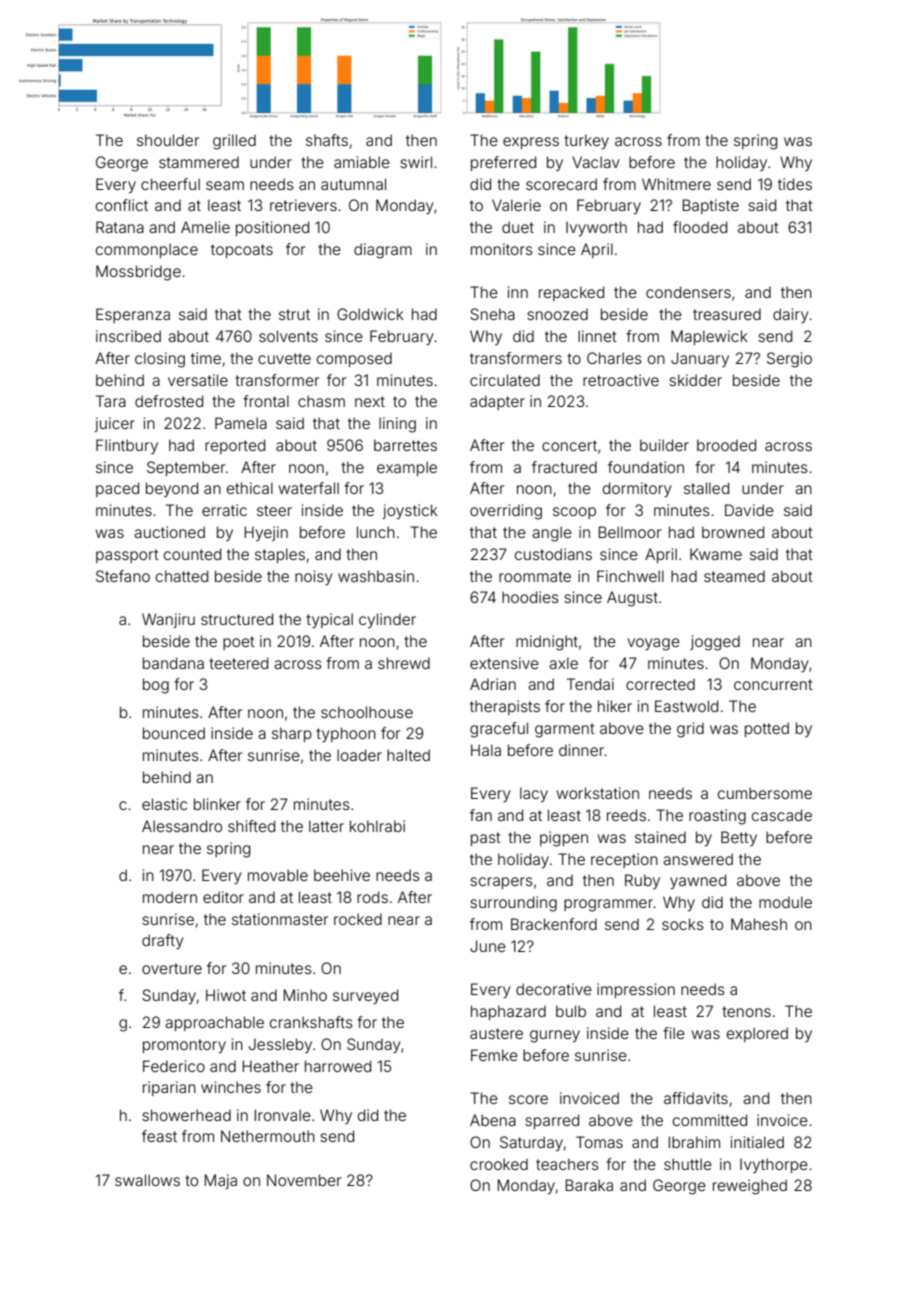 The width and height of the screenshot is (908, 1316). I want to click on express, so click(531, 143).
